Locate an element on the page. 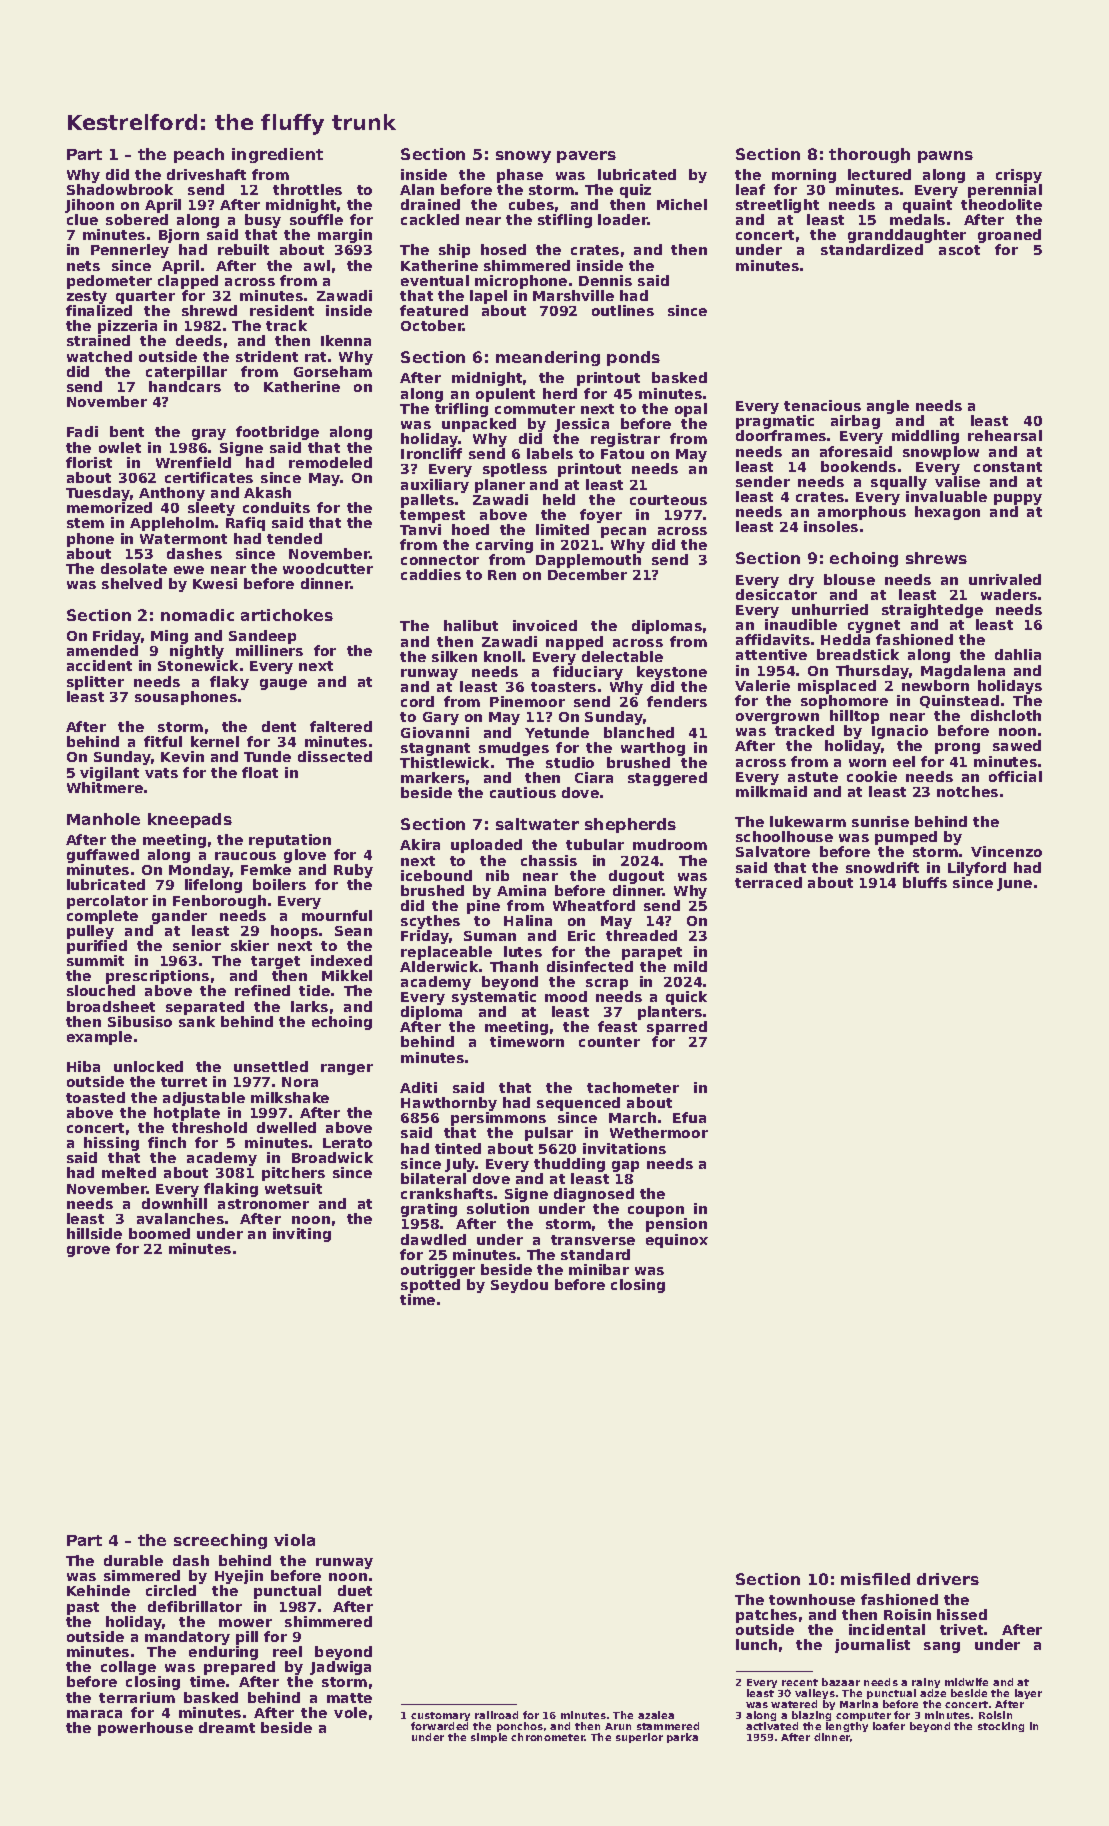 The height and width of the page is (1826, 1109). durable is located at coordinates (133, 1560).
